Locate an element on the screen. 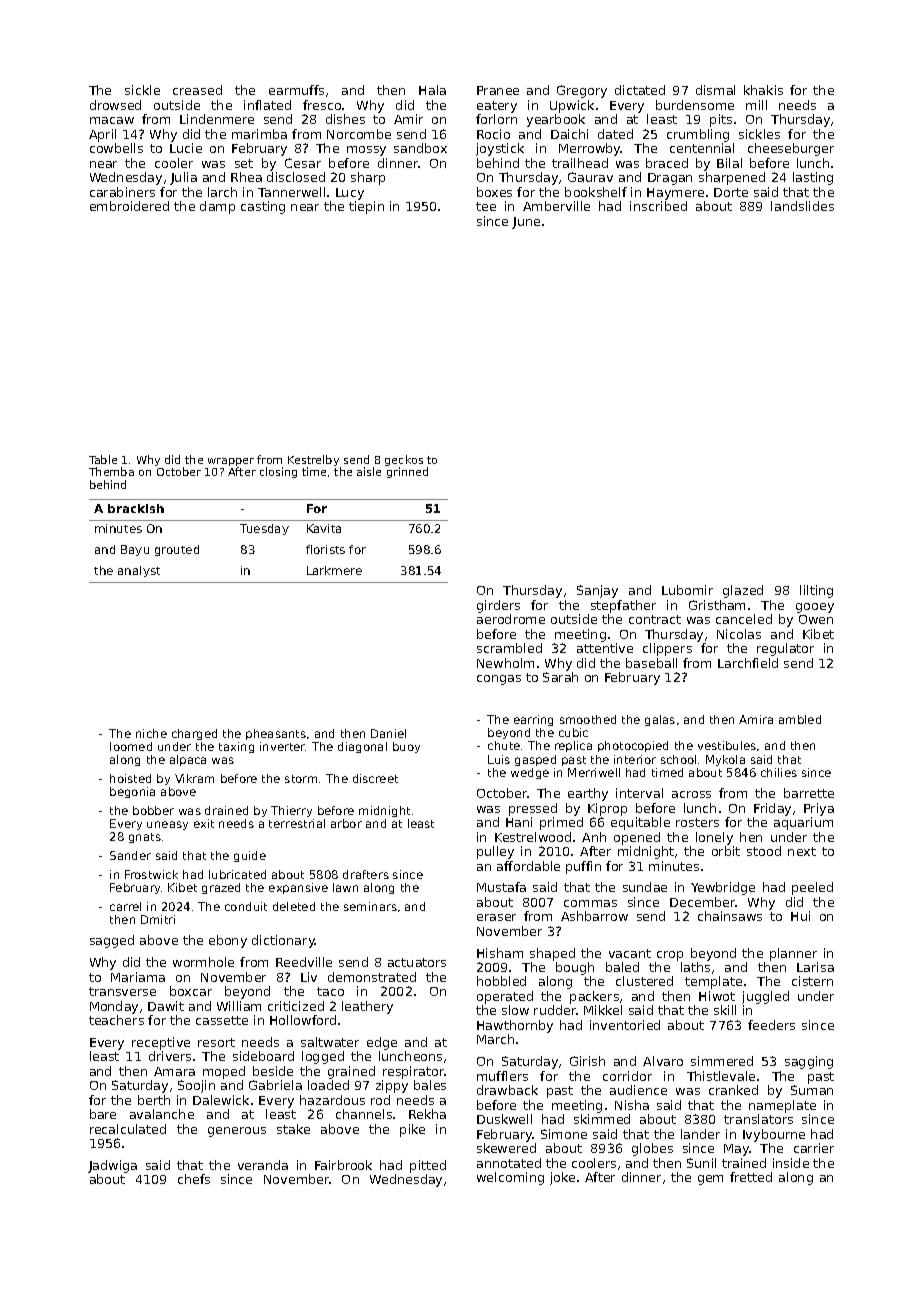 Image resolution: width=924 pixels, height=1308 pixels. earmuffs is located at coordinates (296, 90).
